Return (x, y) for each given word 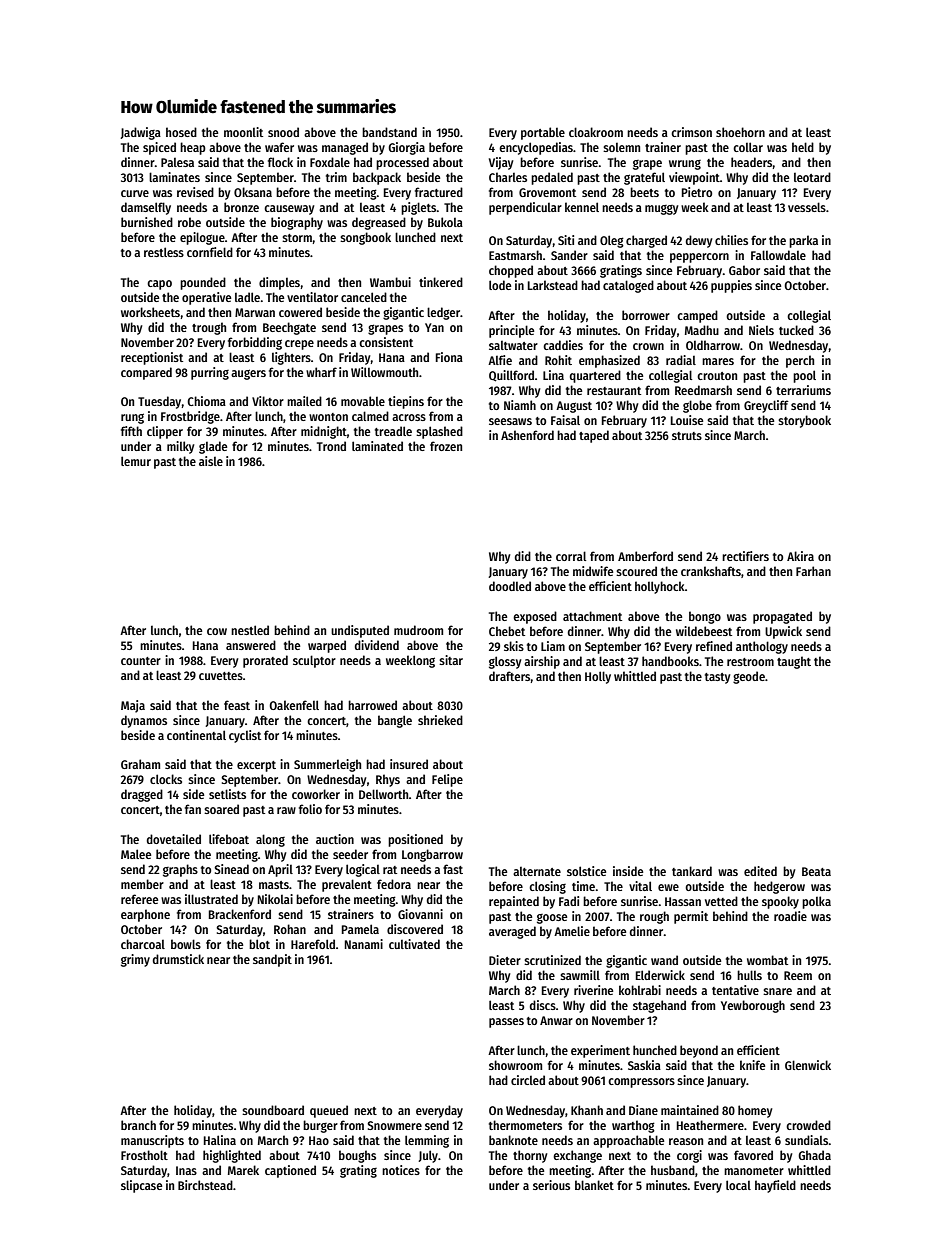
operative (206, 298)
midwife (593, 571)
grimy (135, 960)
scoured (636, 571)
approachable (628, 1141)
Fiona (449, 357)
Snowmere (394, 1125)
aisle (211, 461)
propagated (782, 617)
